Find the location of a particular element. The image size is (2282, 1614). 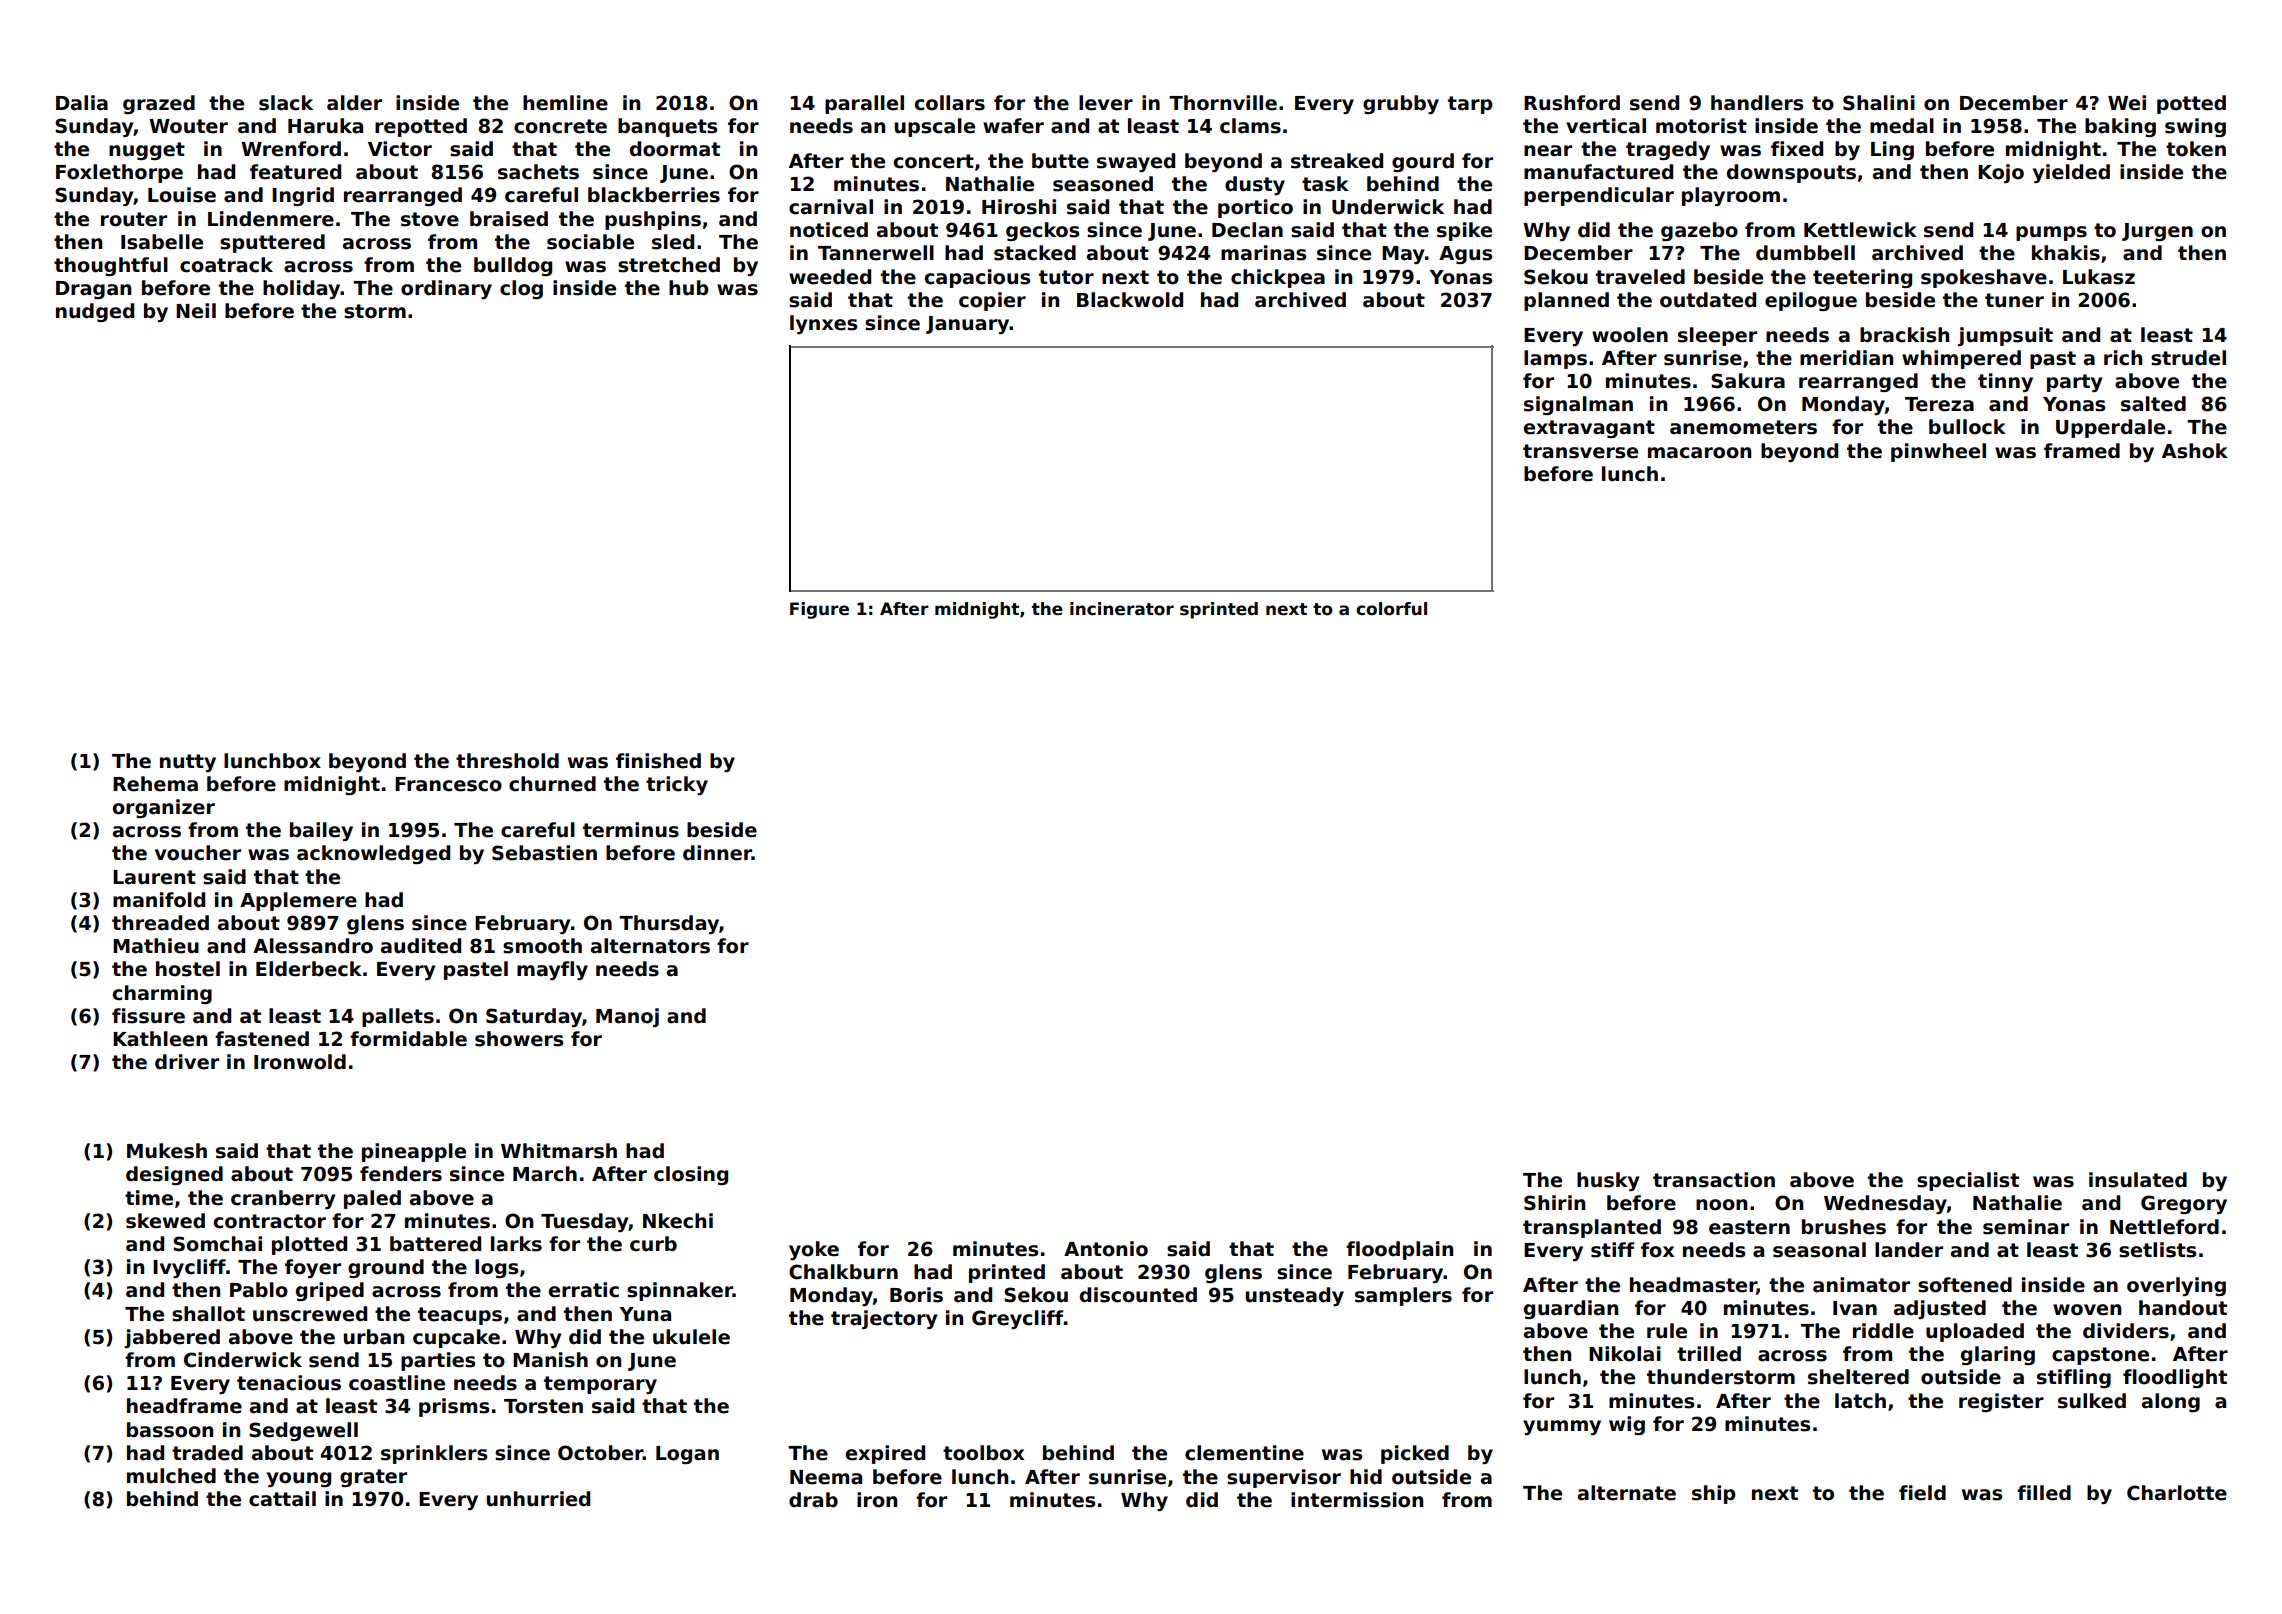

Foxlethorpe is located at coordinates (119, 173).
